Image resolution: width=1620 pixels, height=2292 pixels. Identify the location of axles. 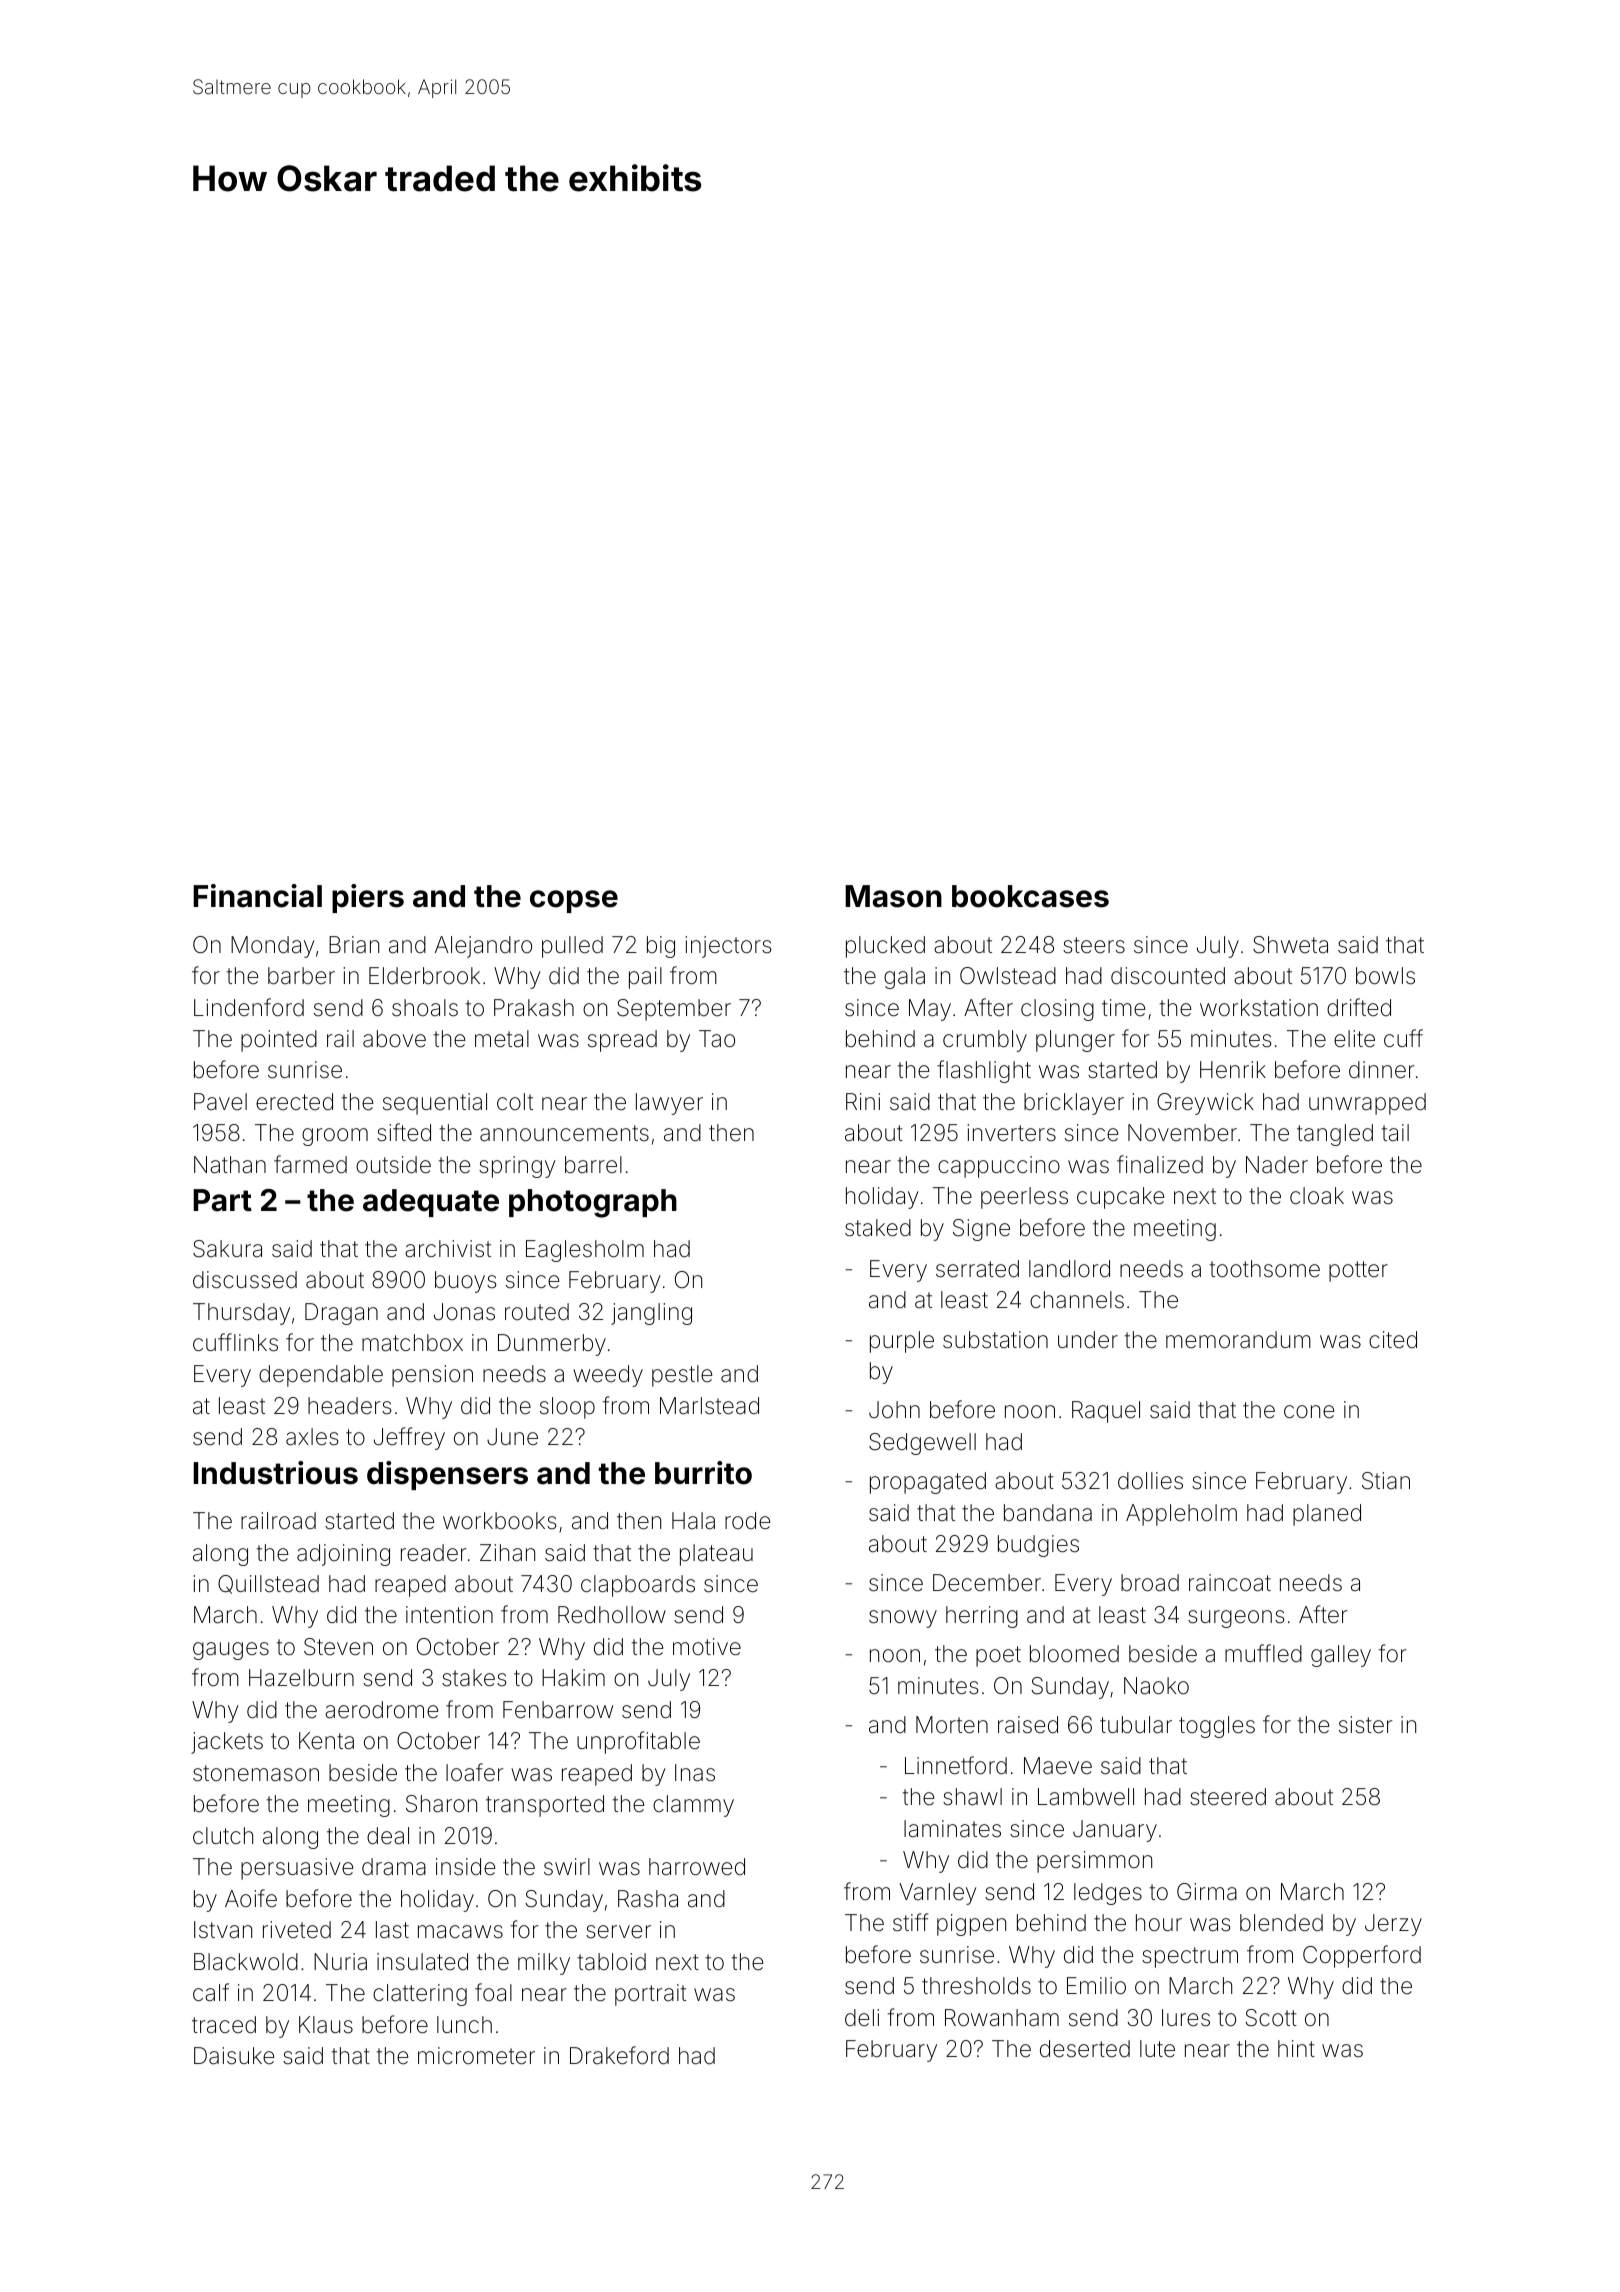
(312, 1437).
